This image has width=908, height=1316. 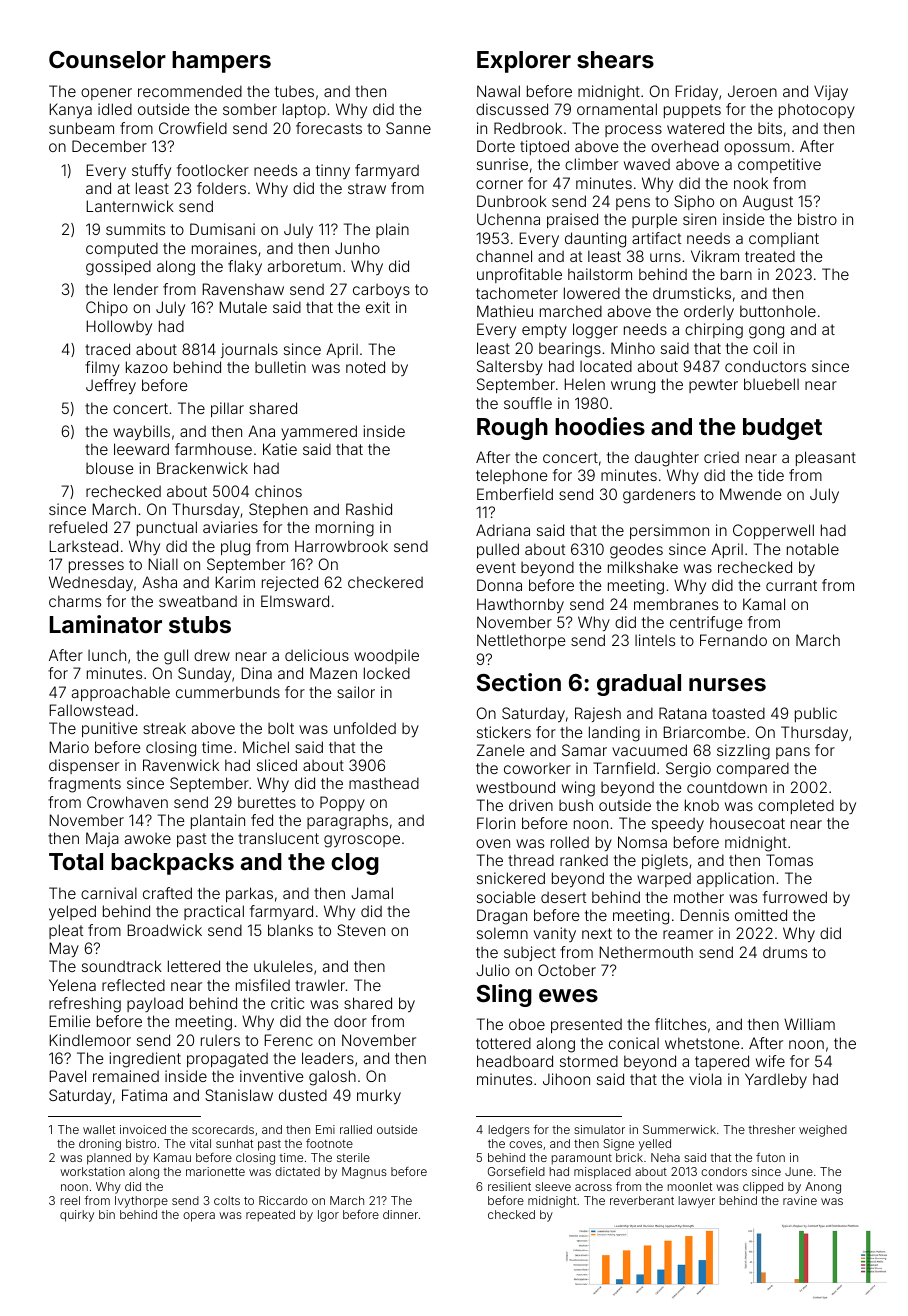 What do you see at coordinates (165, 930) in the image?
I see `Broadwick` at bounding box center [165, 930].
